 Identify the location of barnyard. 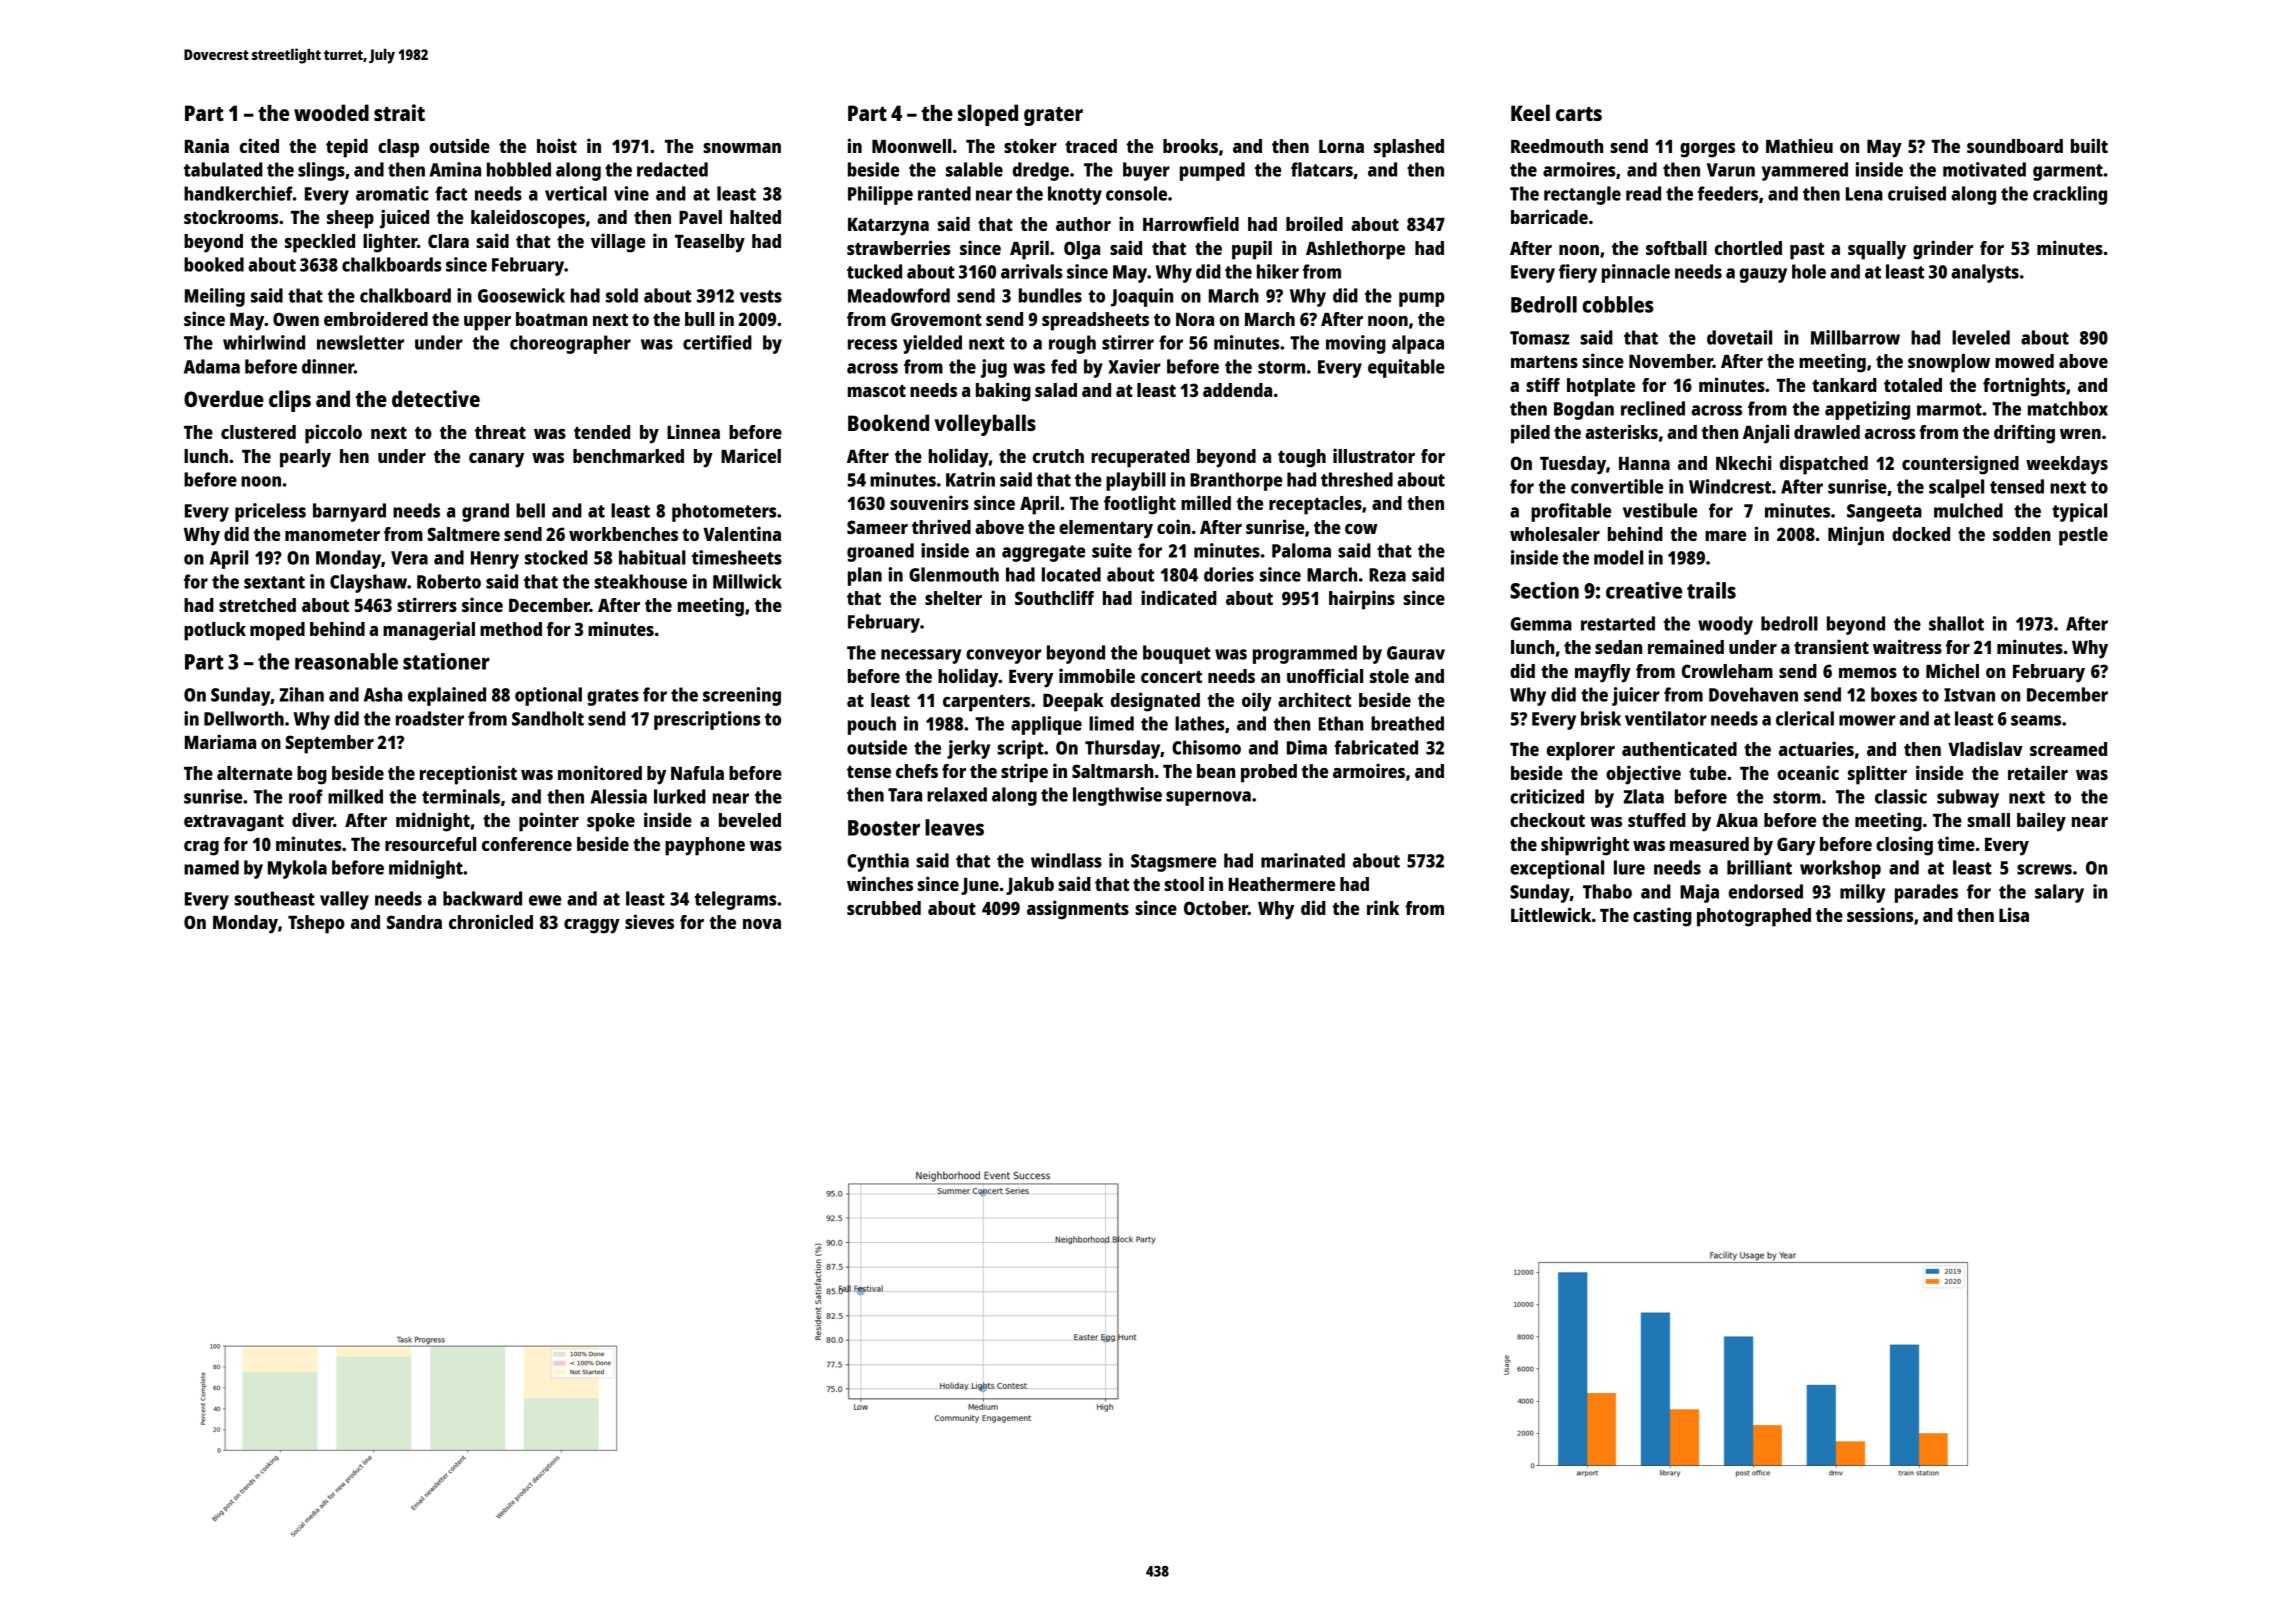
(349, 512).
